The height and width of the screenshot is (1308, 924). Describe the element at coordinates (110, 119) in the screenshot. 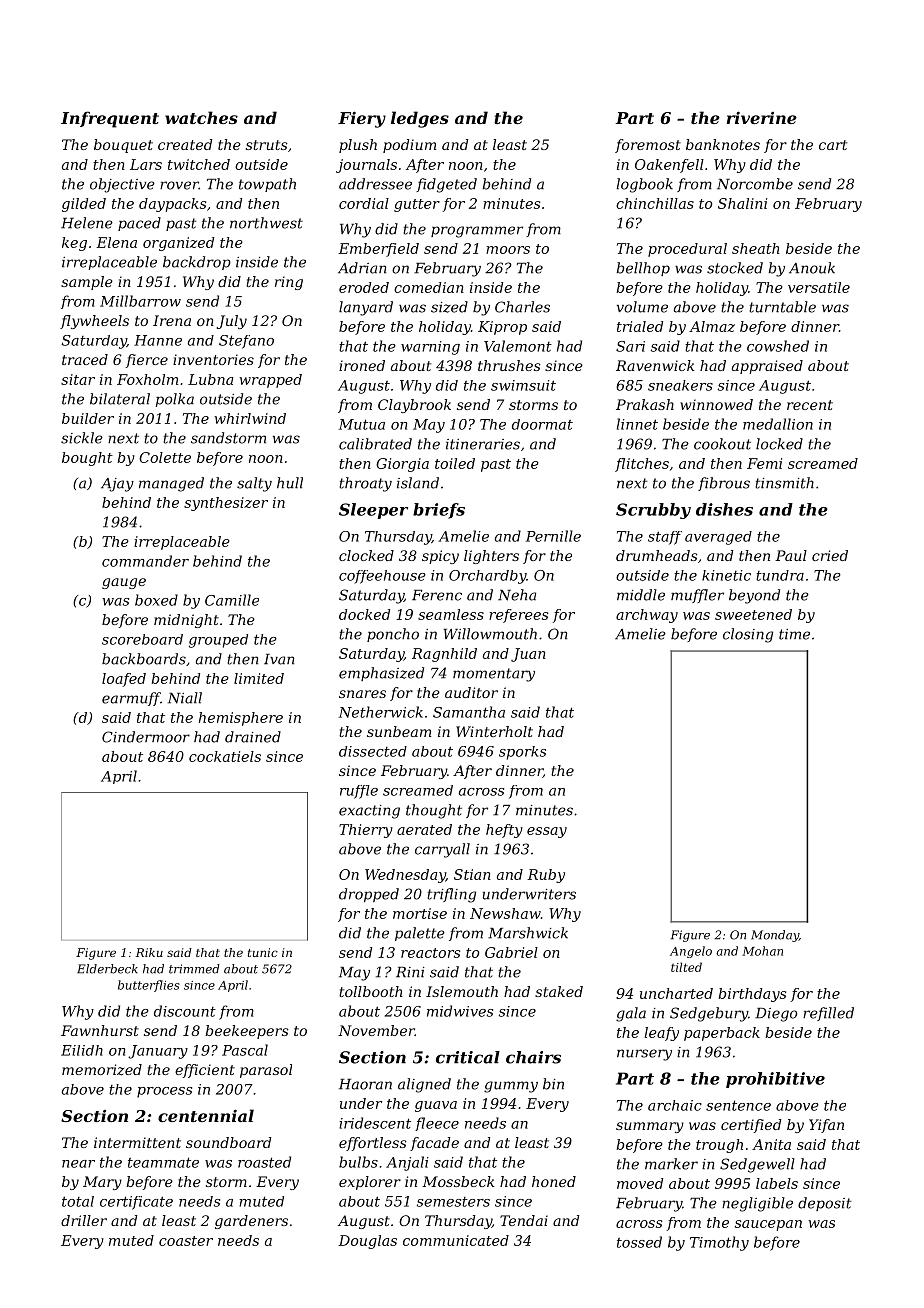

I see `Infrequent` at that location.
